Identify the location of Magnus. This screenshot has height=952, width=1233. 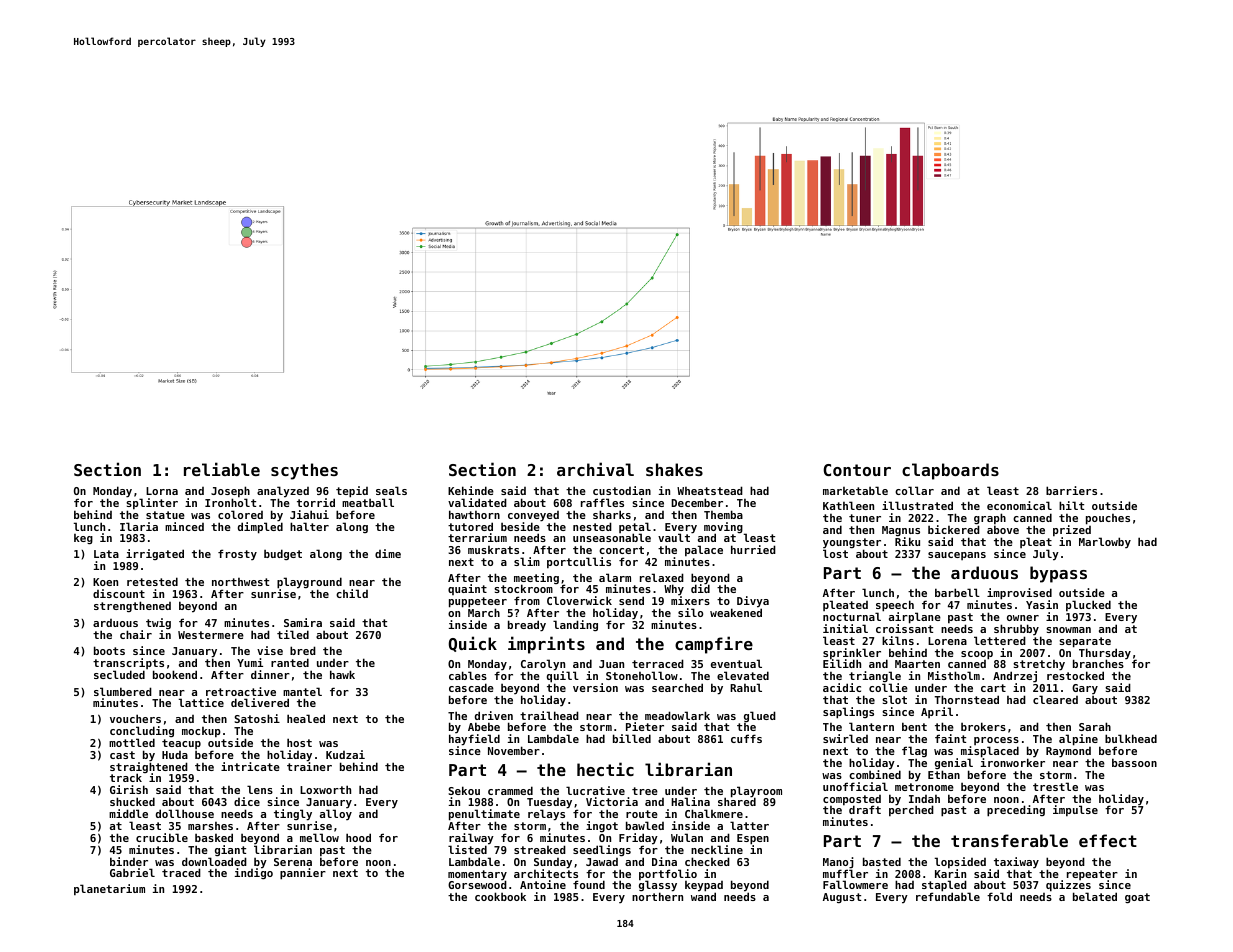
(901, 531).
